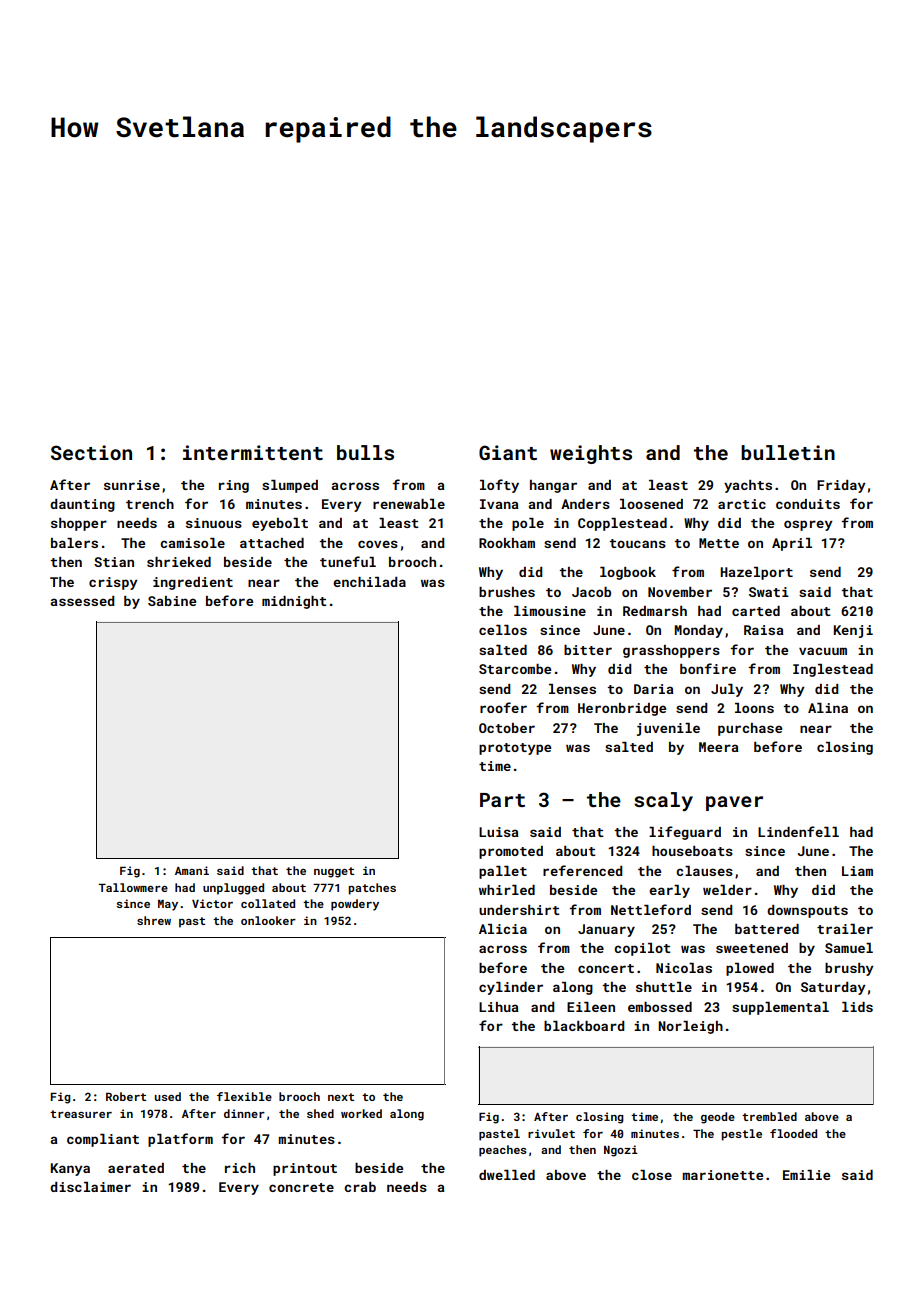 This image has width=924, height=1308. I want to click on next, so click(341, 1097).
